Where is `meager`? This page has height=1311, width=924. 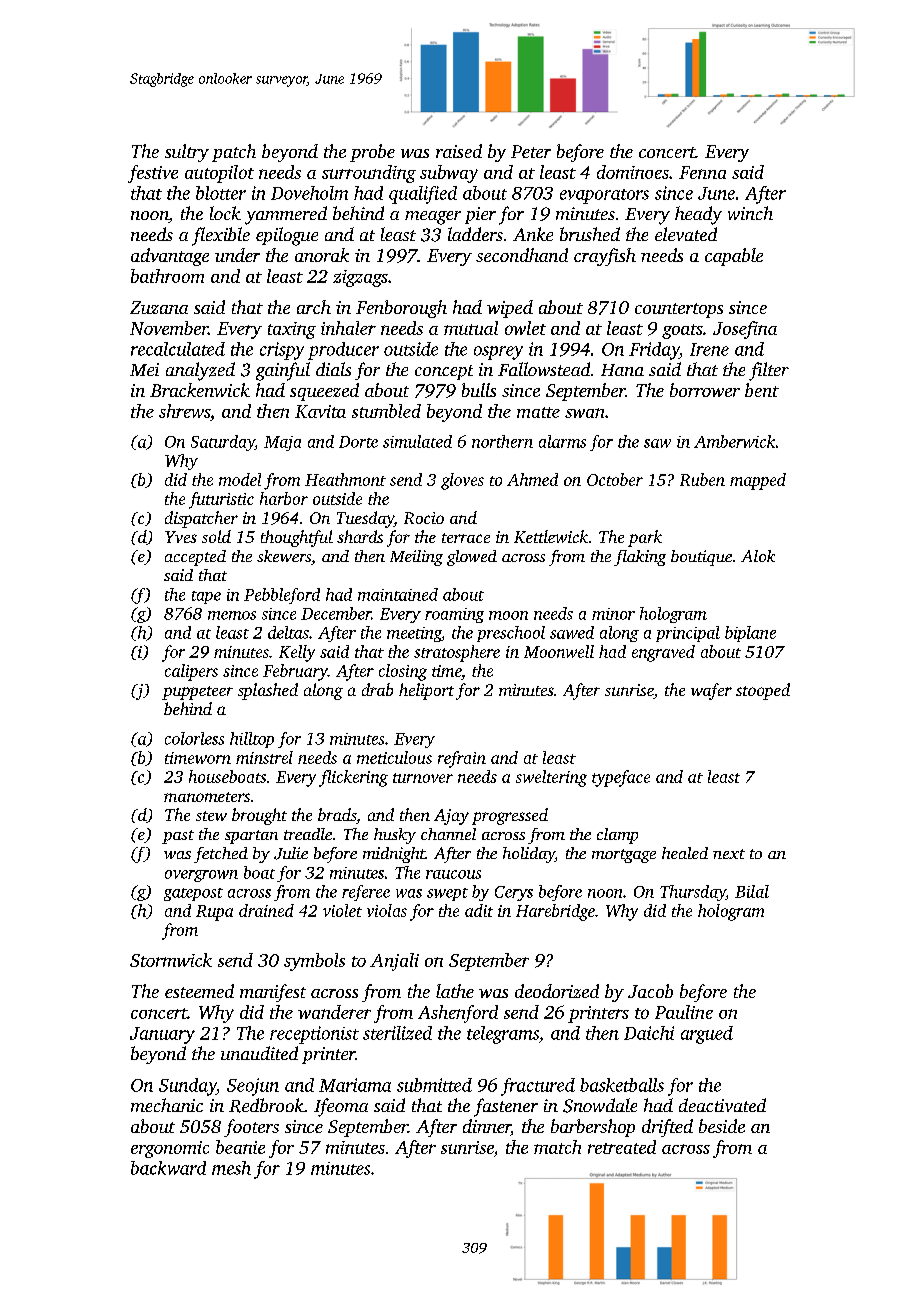 meager is located at coordinates (433, 218).
